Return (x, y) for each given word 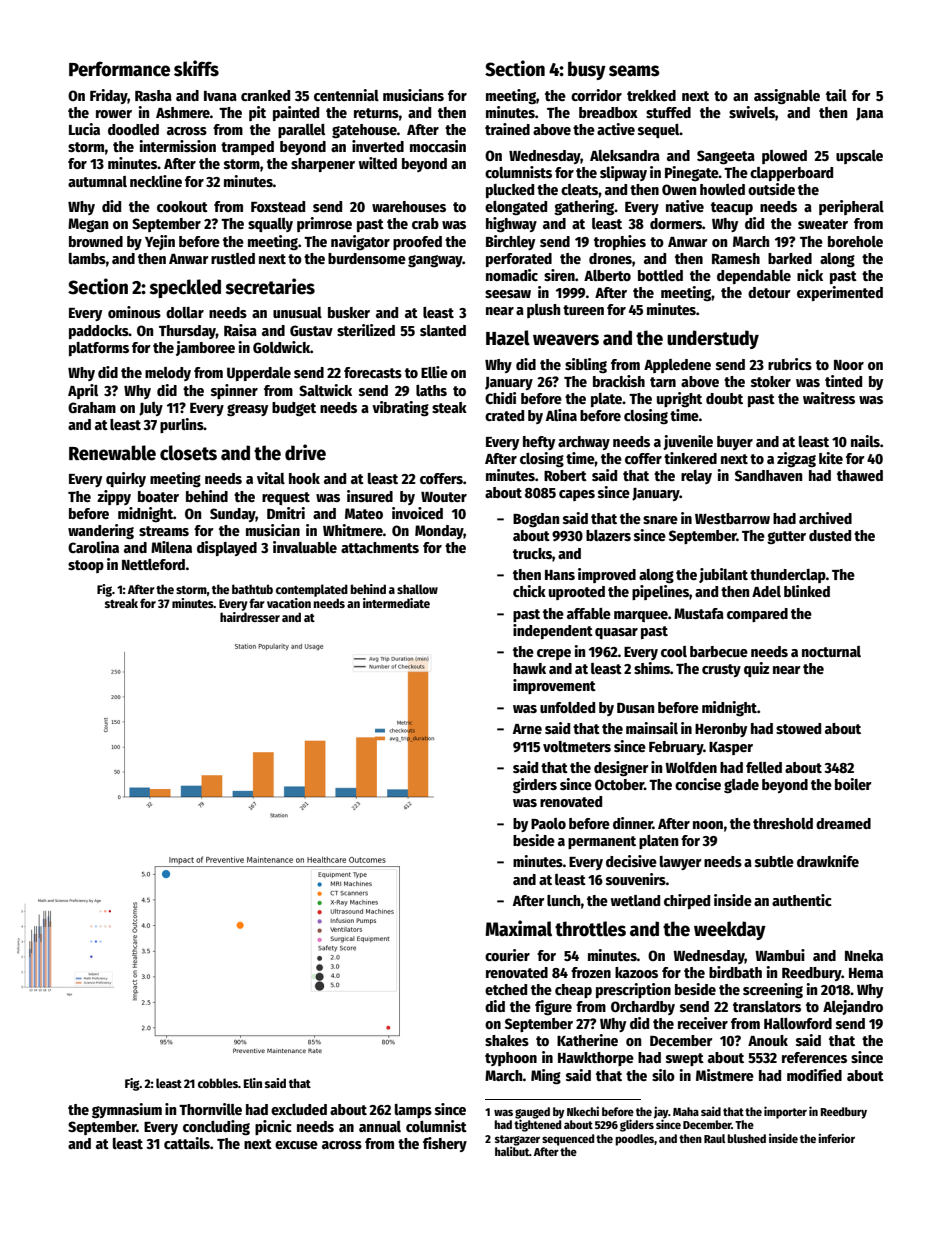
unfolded (567, 707)
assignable (787, 97)
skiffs (196, 68)
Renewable (112, 453)
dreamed (843, 823)
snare (660, 520)
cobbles (218, 1083)
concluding (216, 1127)
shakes (507, 1040)
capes (577, 495)
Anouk (768, 1040)
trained (507, 129)
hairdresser (250, 617)
